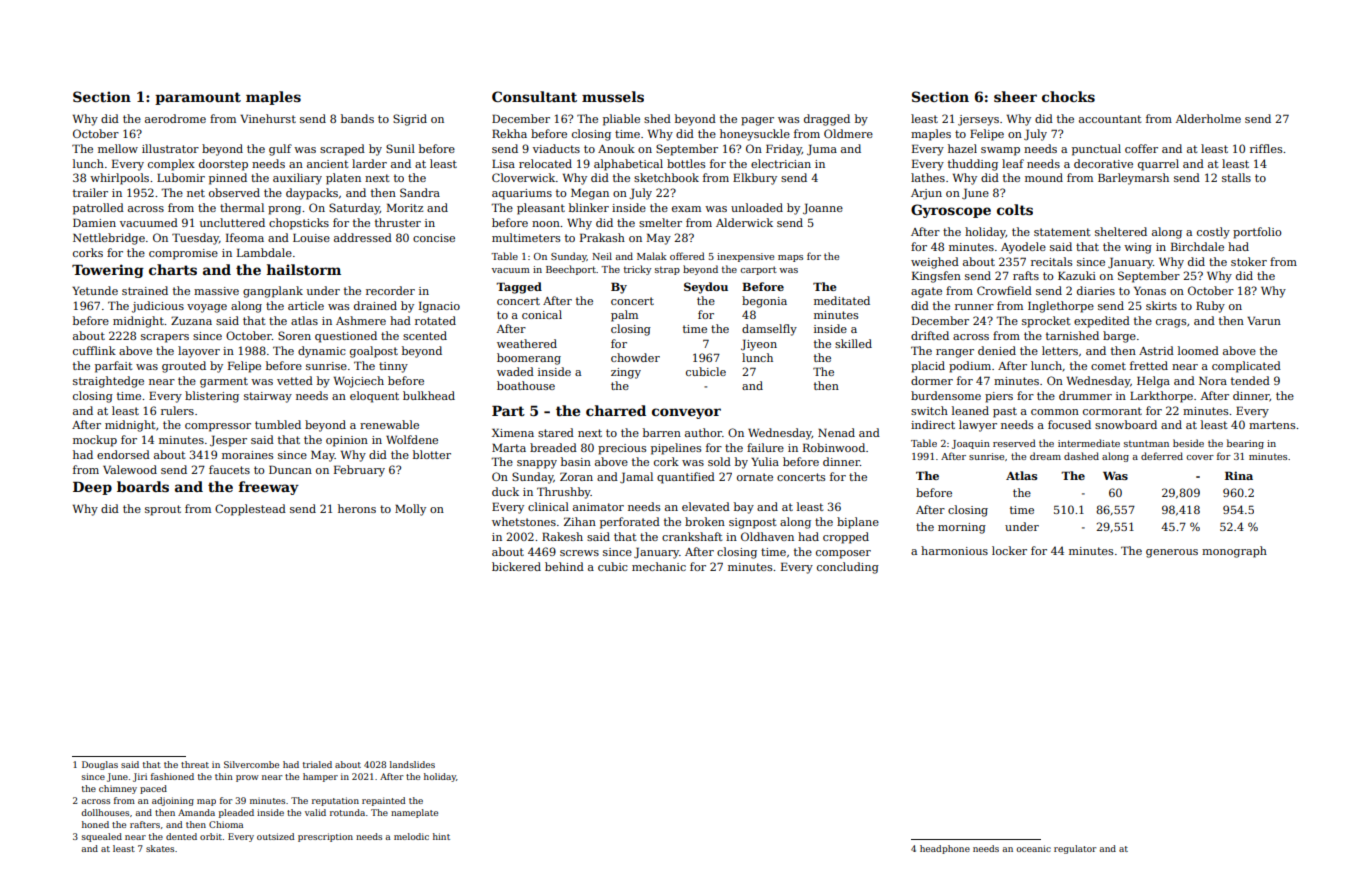 The width and height of the document is (1372, 887). I want to click on regulator, so click(1075, 849).
